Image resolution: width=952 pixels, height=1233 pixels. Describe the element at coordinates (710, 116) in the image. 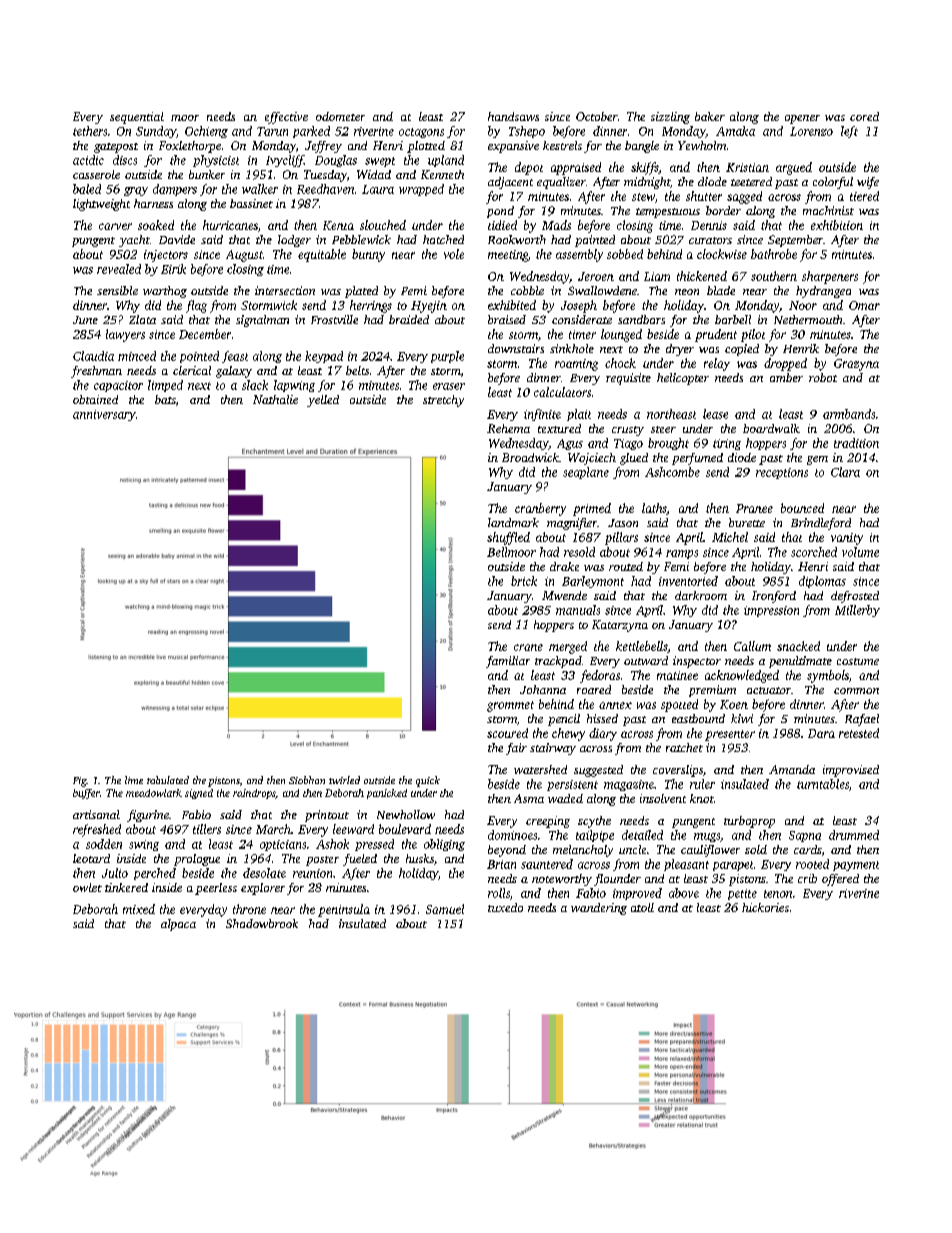

I see `baker` at that location.
